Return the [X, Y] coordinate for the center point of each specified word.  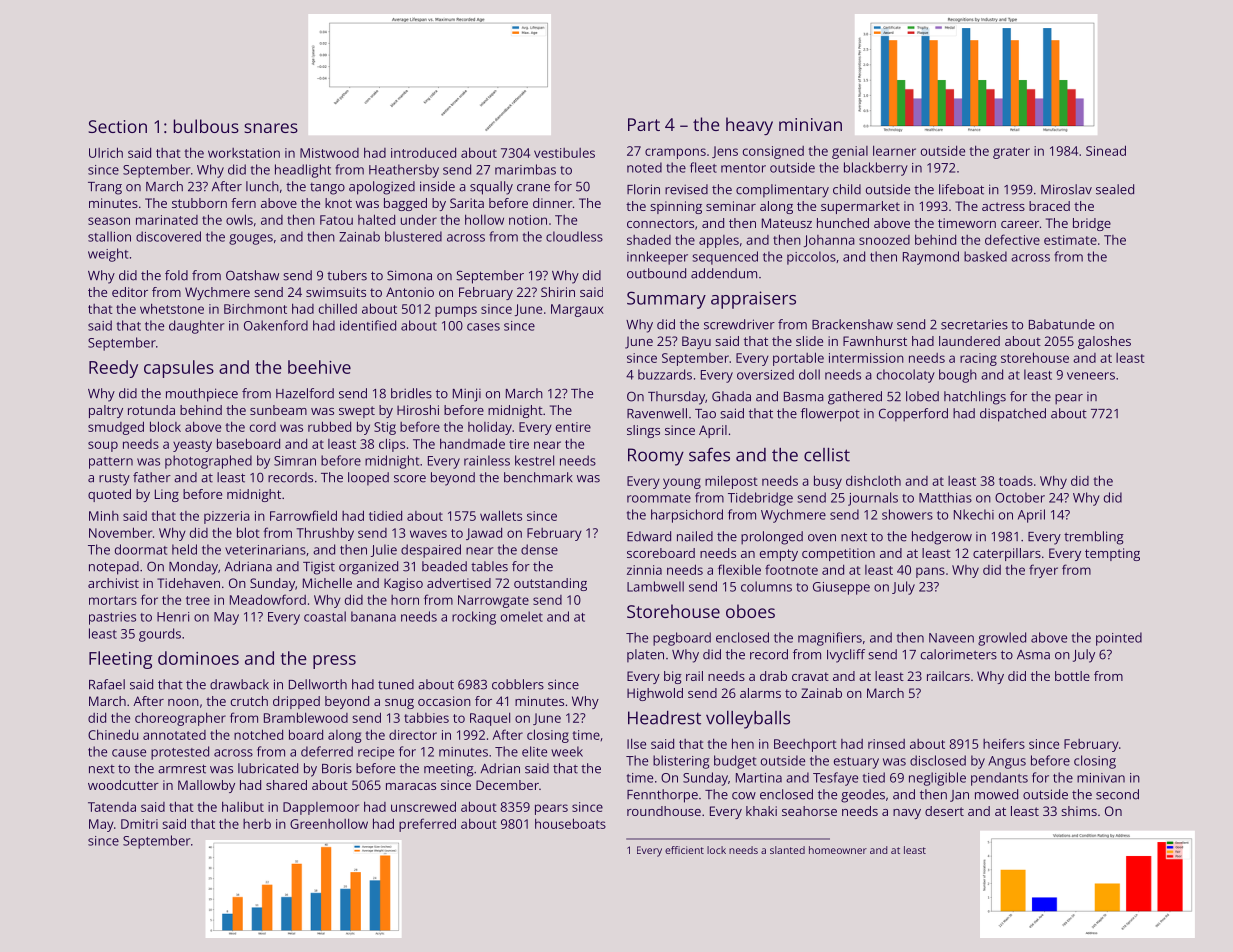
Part [644, 124]
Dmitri [139, 824]
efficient [684, 850]
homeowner [838, 850]
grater [1011, 153]
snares [271, 128]
